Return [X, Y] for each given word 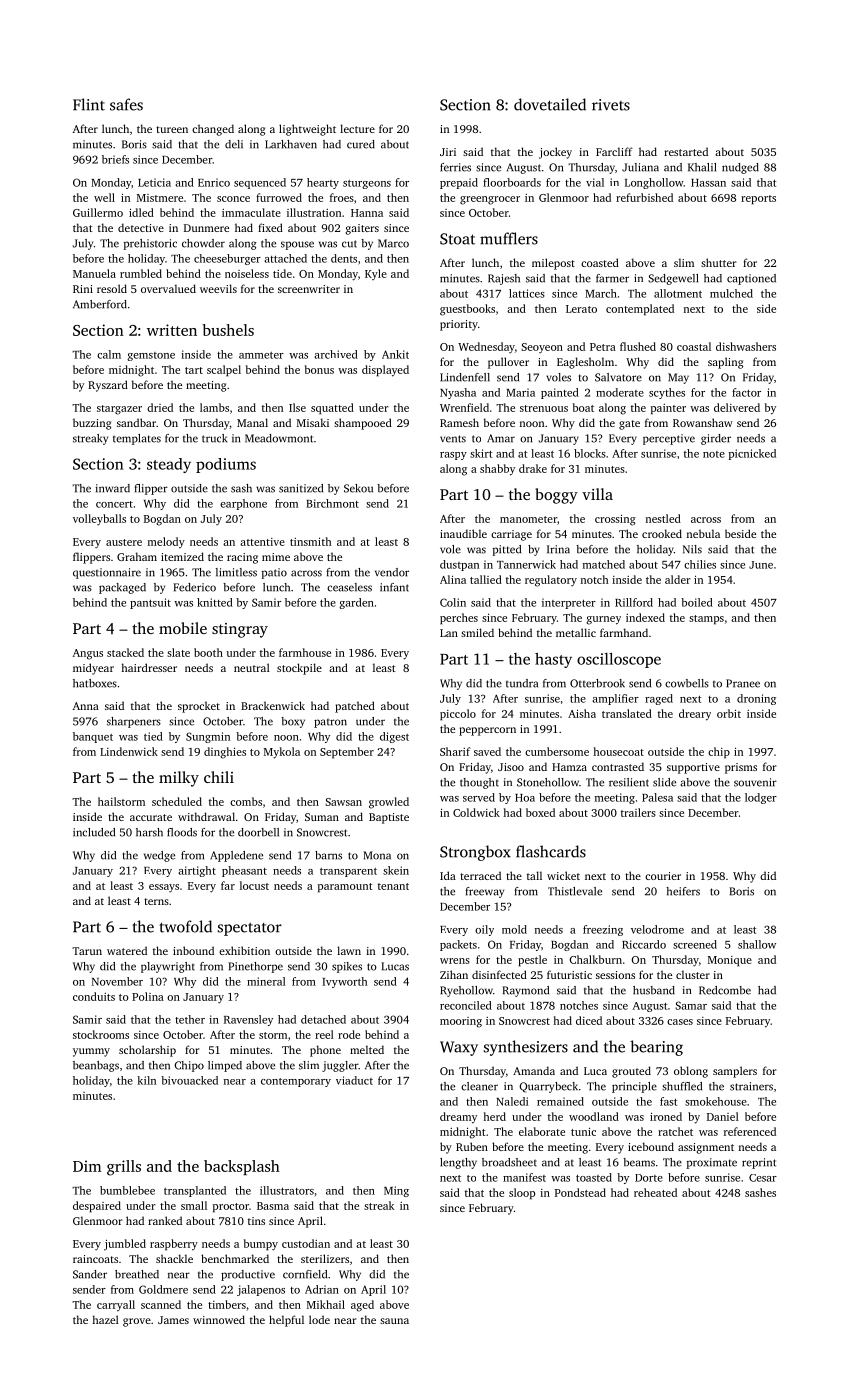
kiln [146, 1080]
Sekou [358, 488]
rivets [611, 105]
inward [113, 488]
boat [583, 407]
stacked [125, 652]
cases [680, 1022]
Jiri [448, 152]
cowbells [687, 683]
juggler [340, 1066]
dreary [695, 715]
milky [179, 779]
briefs [115, 159]
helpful [286, 1321]
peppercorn [487, 731]
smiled [477, 632]
